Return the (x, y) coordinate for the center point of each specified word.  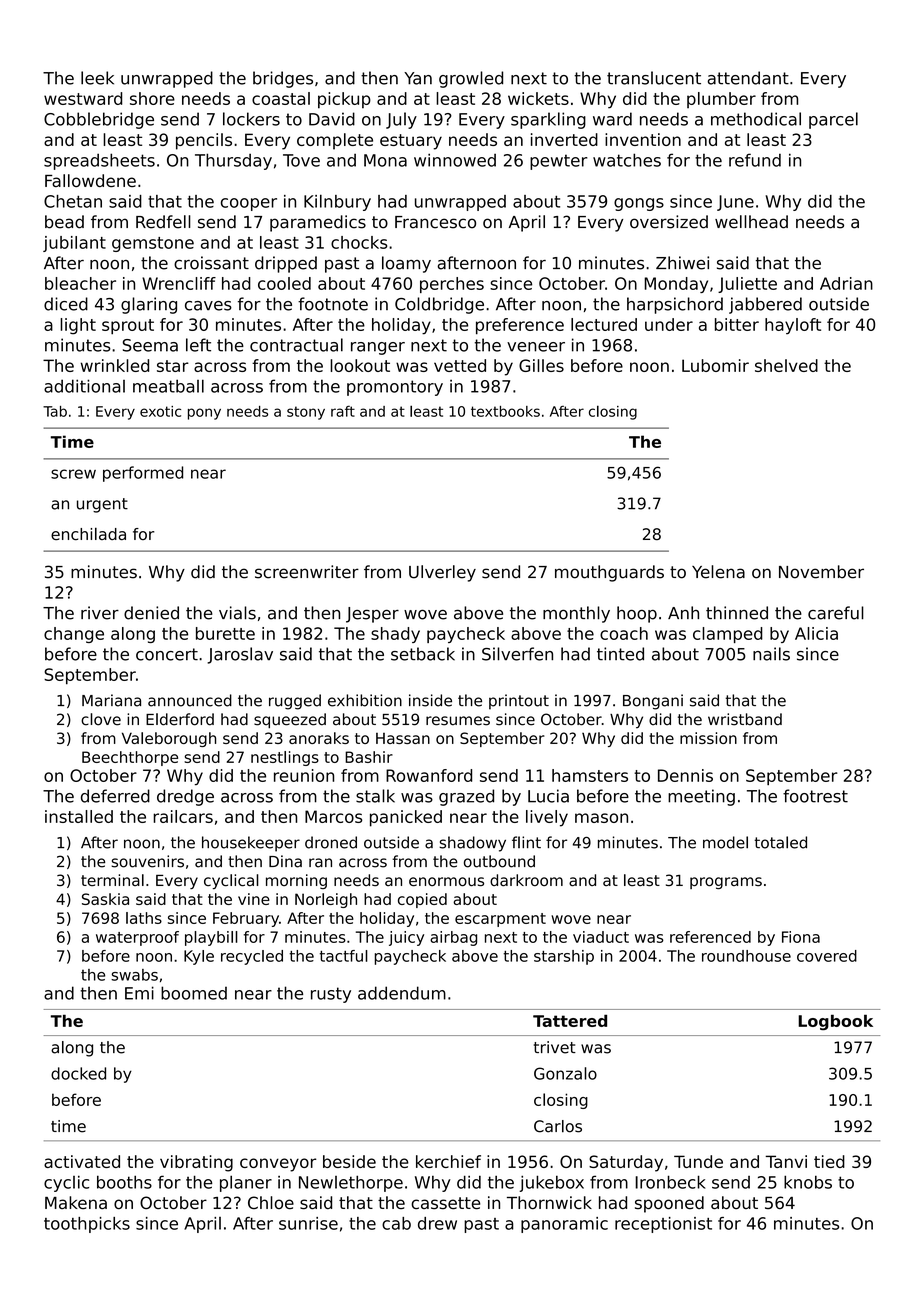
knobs (808, 1182)
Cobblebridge (99, 120)
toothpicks (87, 1225)
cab (396, 1223)
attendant (748, 78)
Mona (385, 160)
